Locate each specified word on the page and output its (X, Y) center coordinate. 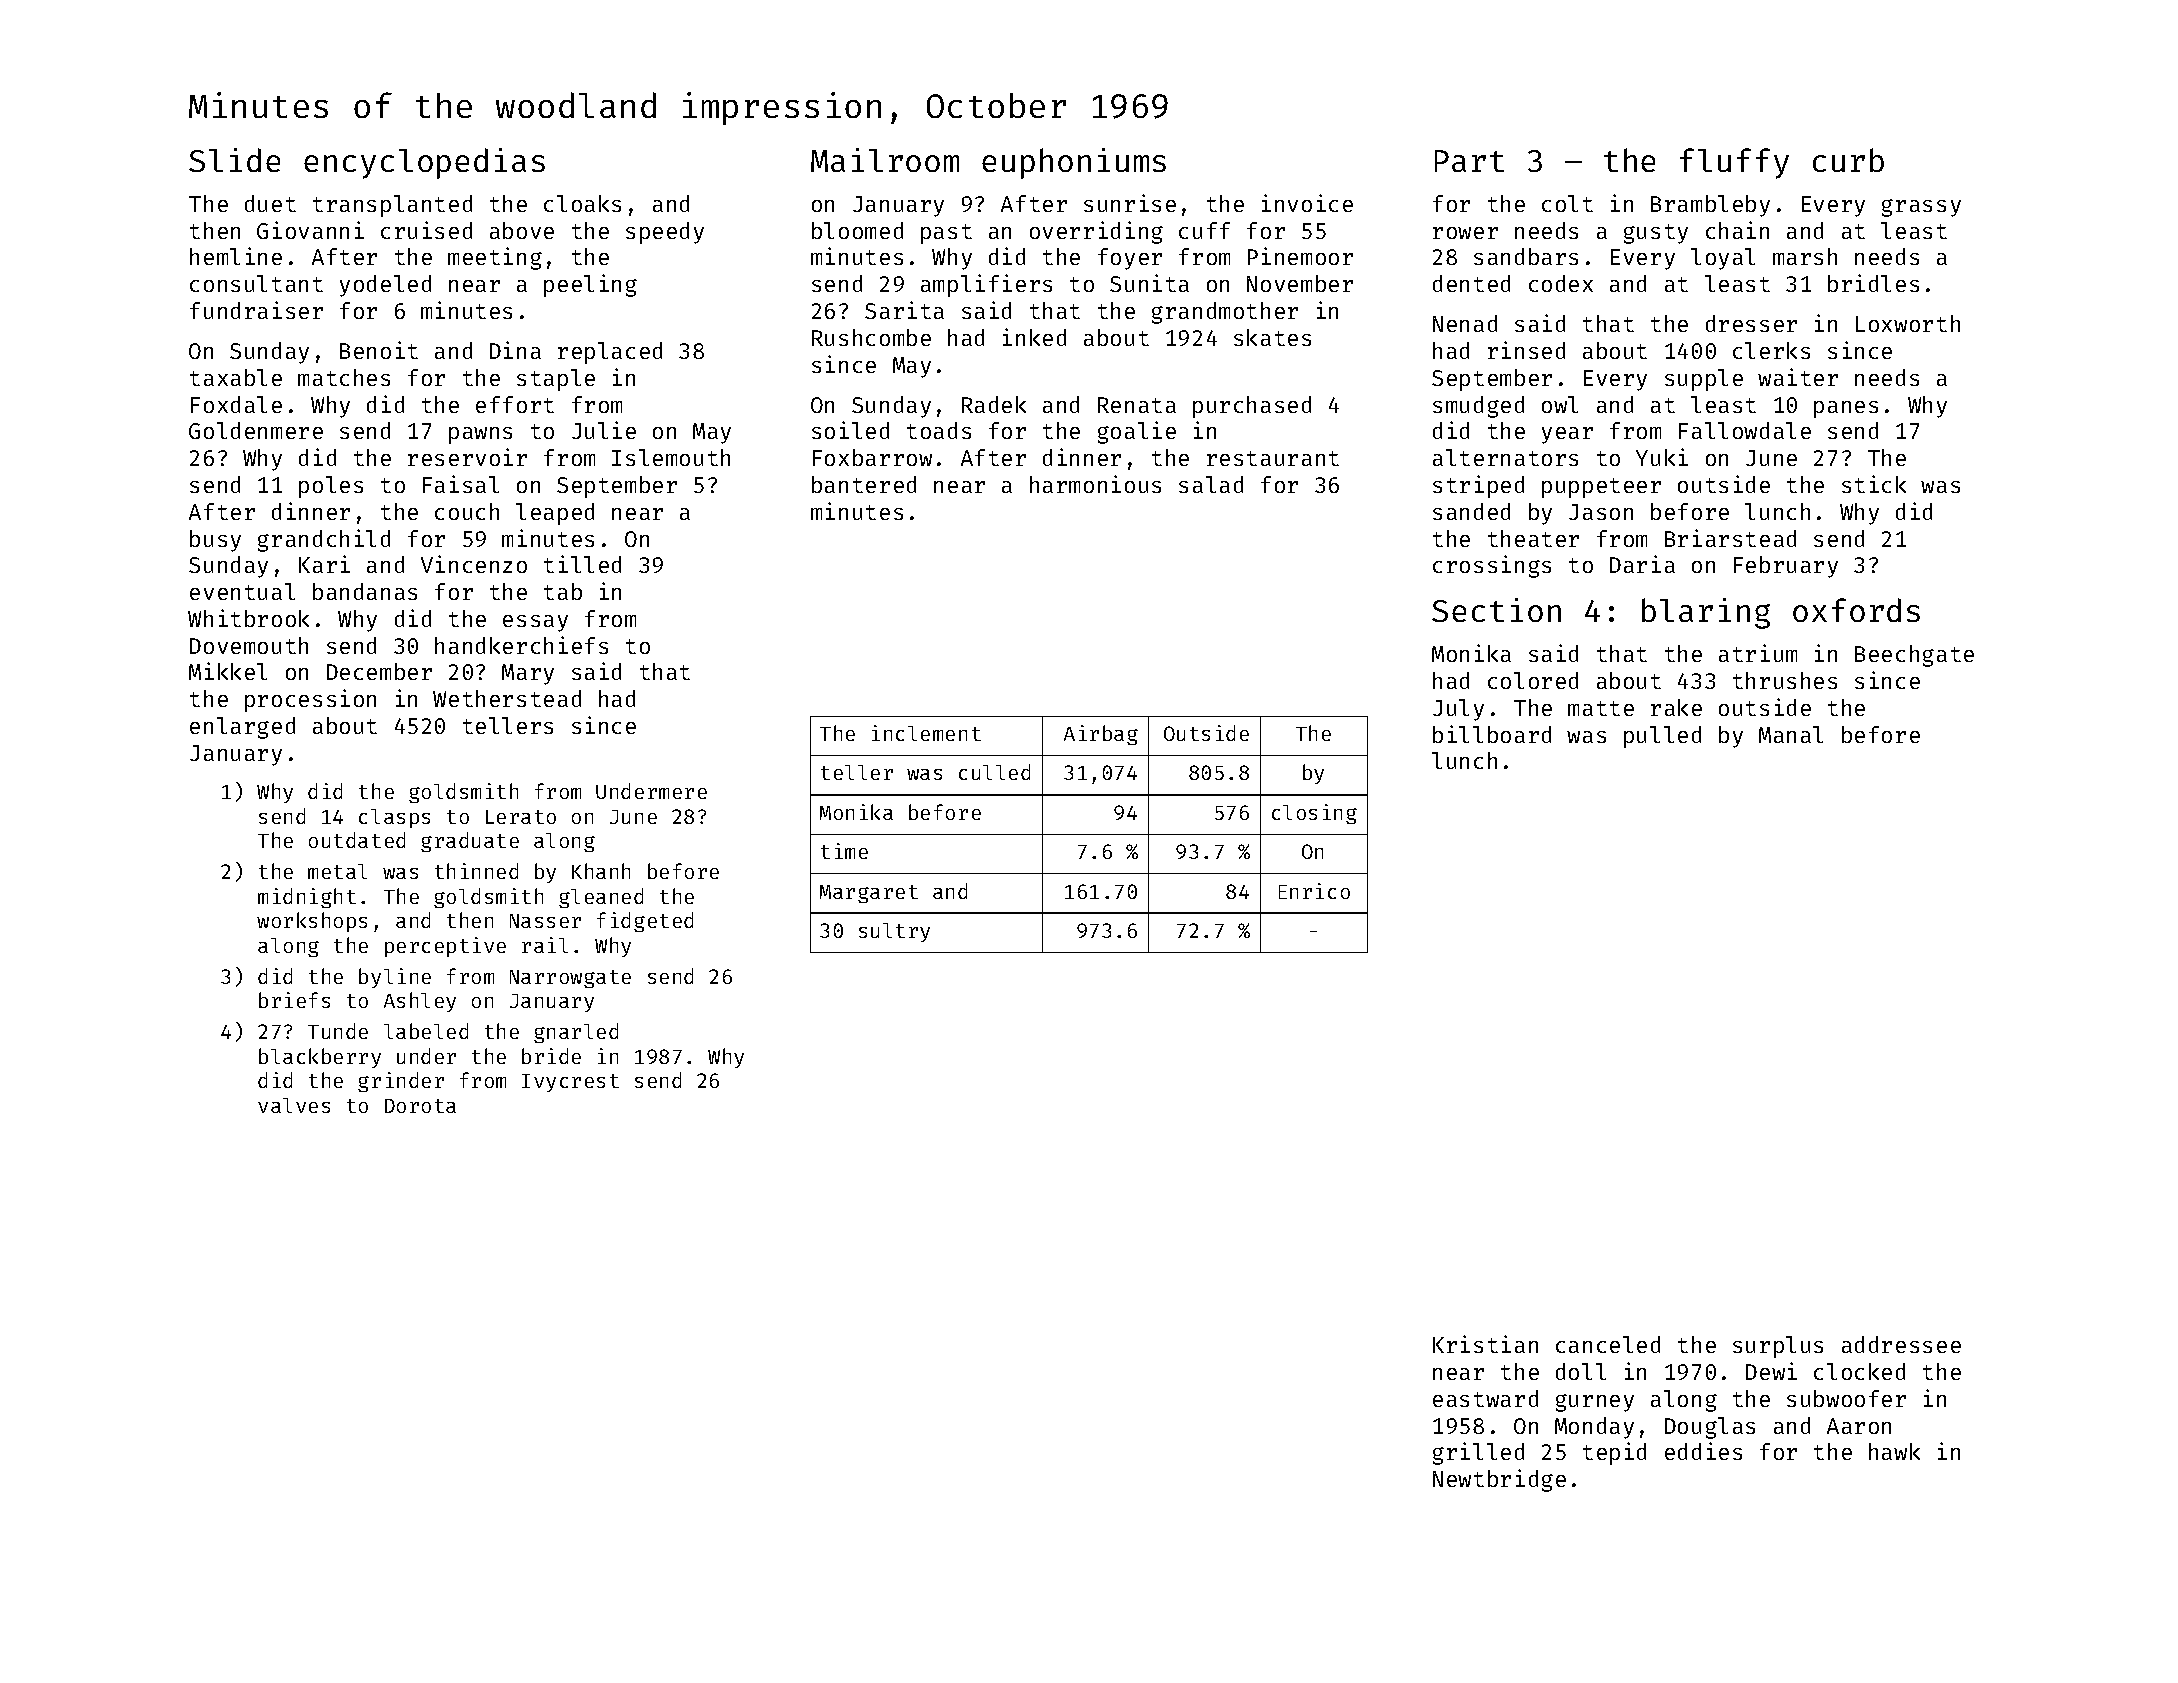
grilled (1478, 1453)
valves (294, 1105)
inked (1034, 337)
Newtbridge (1499, 1480)
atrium (1758, 653)
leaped (555, 514)
